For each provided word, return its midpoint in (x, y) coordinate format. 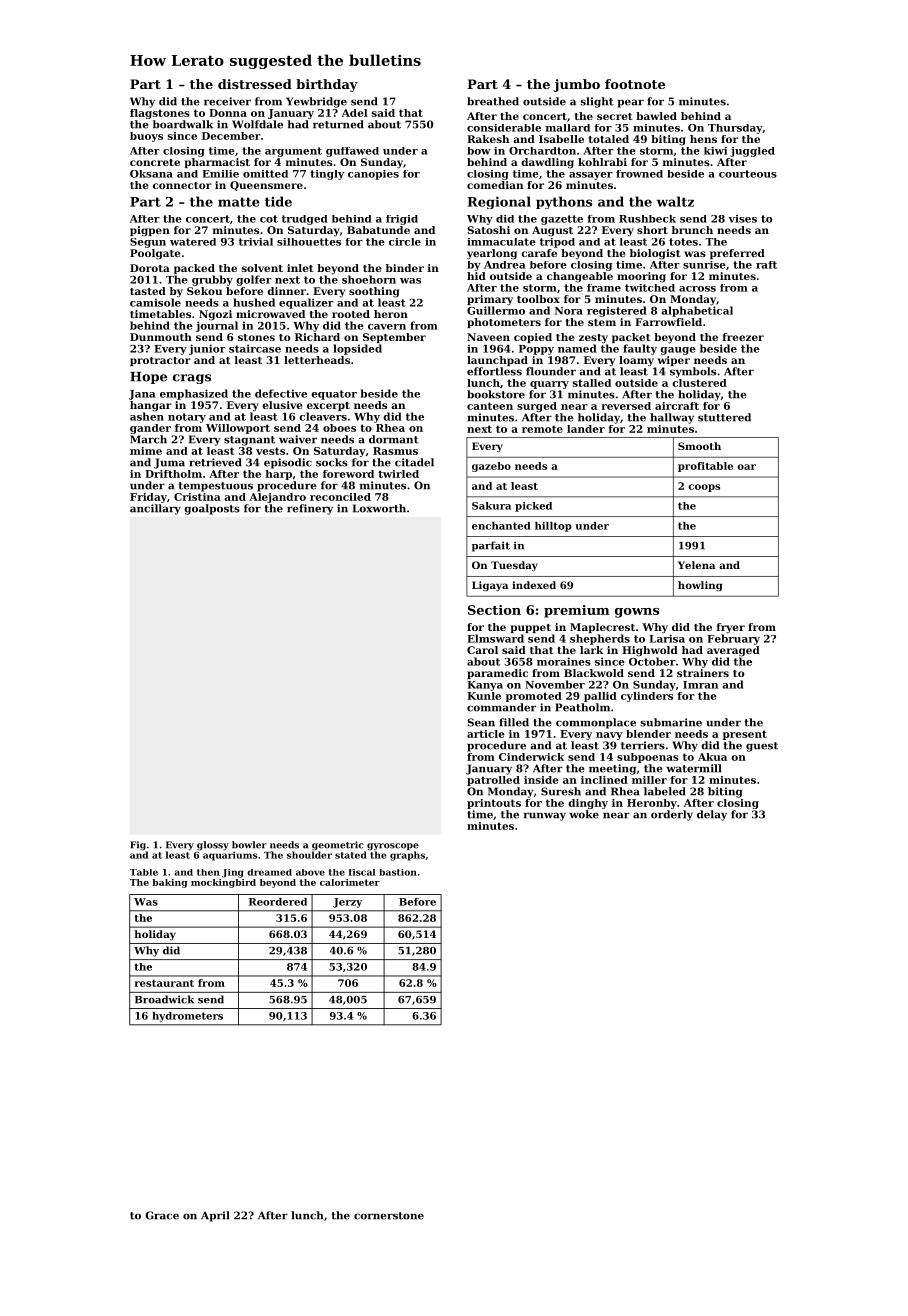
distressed (255, 84)
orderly (672, 815)
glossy (213, 846)
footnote (635, 84)
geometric (338, 846)
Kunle (484, 696)
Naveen (488, 337)
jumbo (577, 85)
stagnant (249, 441)
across (697, 289)
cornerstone (389, 1216)
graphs (407, 856)
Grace (162, 1215)
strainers (703, 673)
